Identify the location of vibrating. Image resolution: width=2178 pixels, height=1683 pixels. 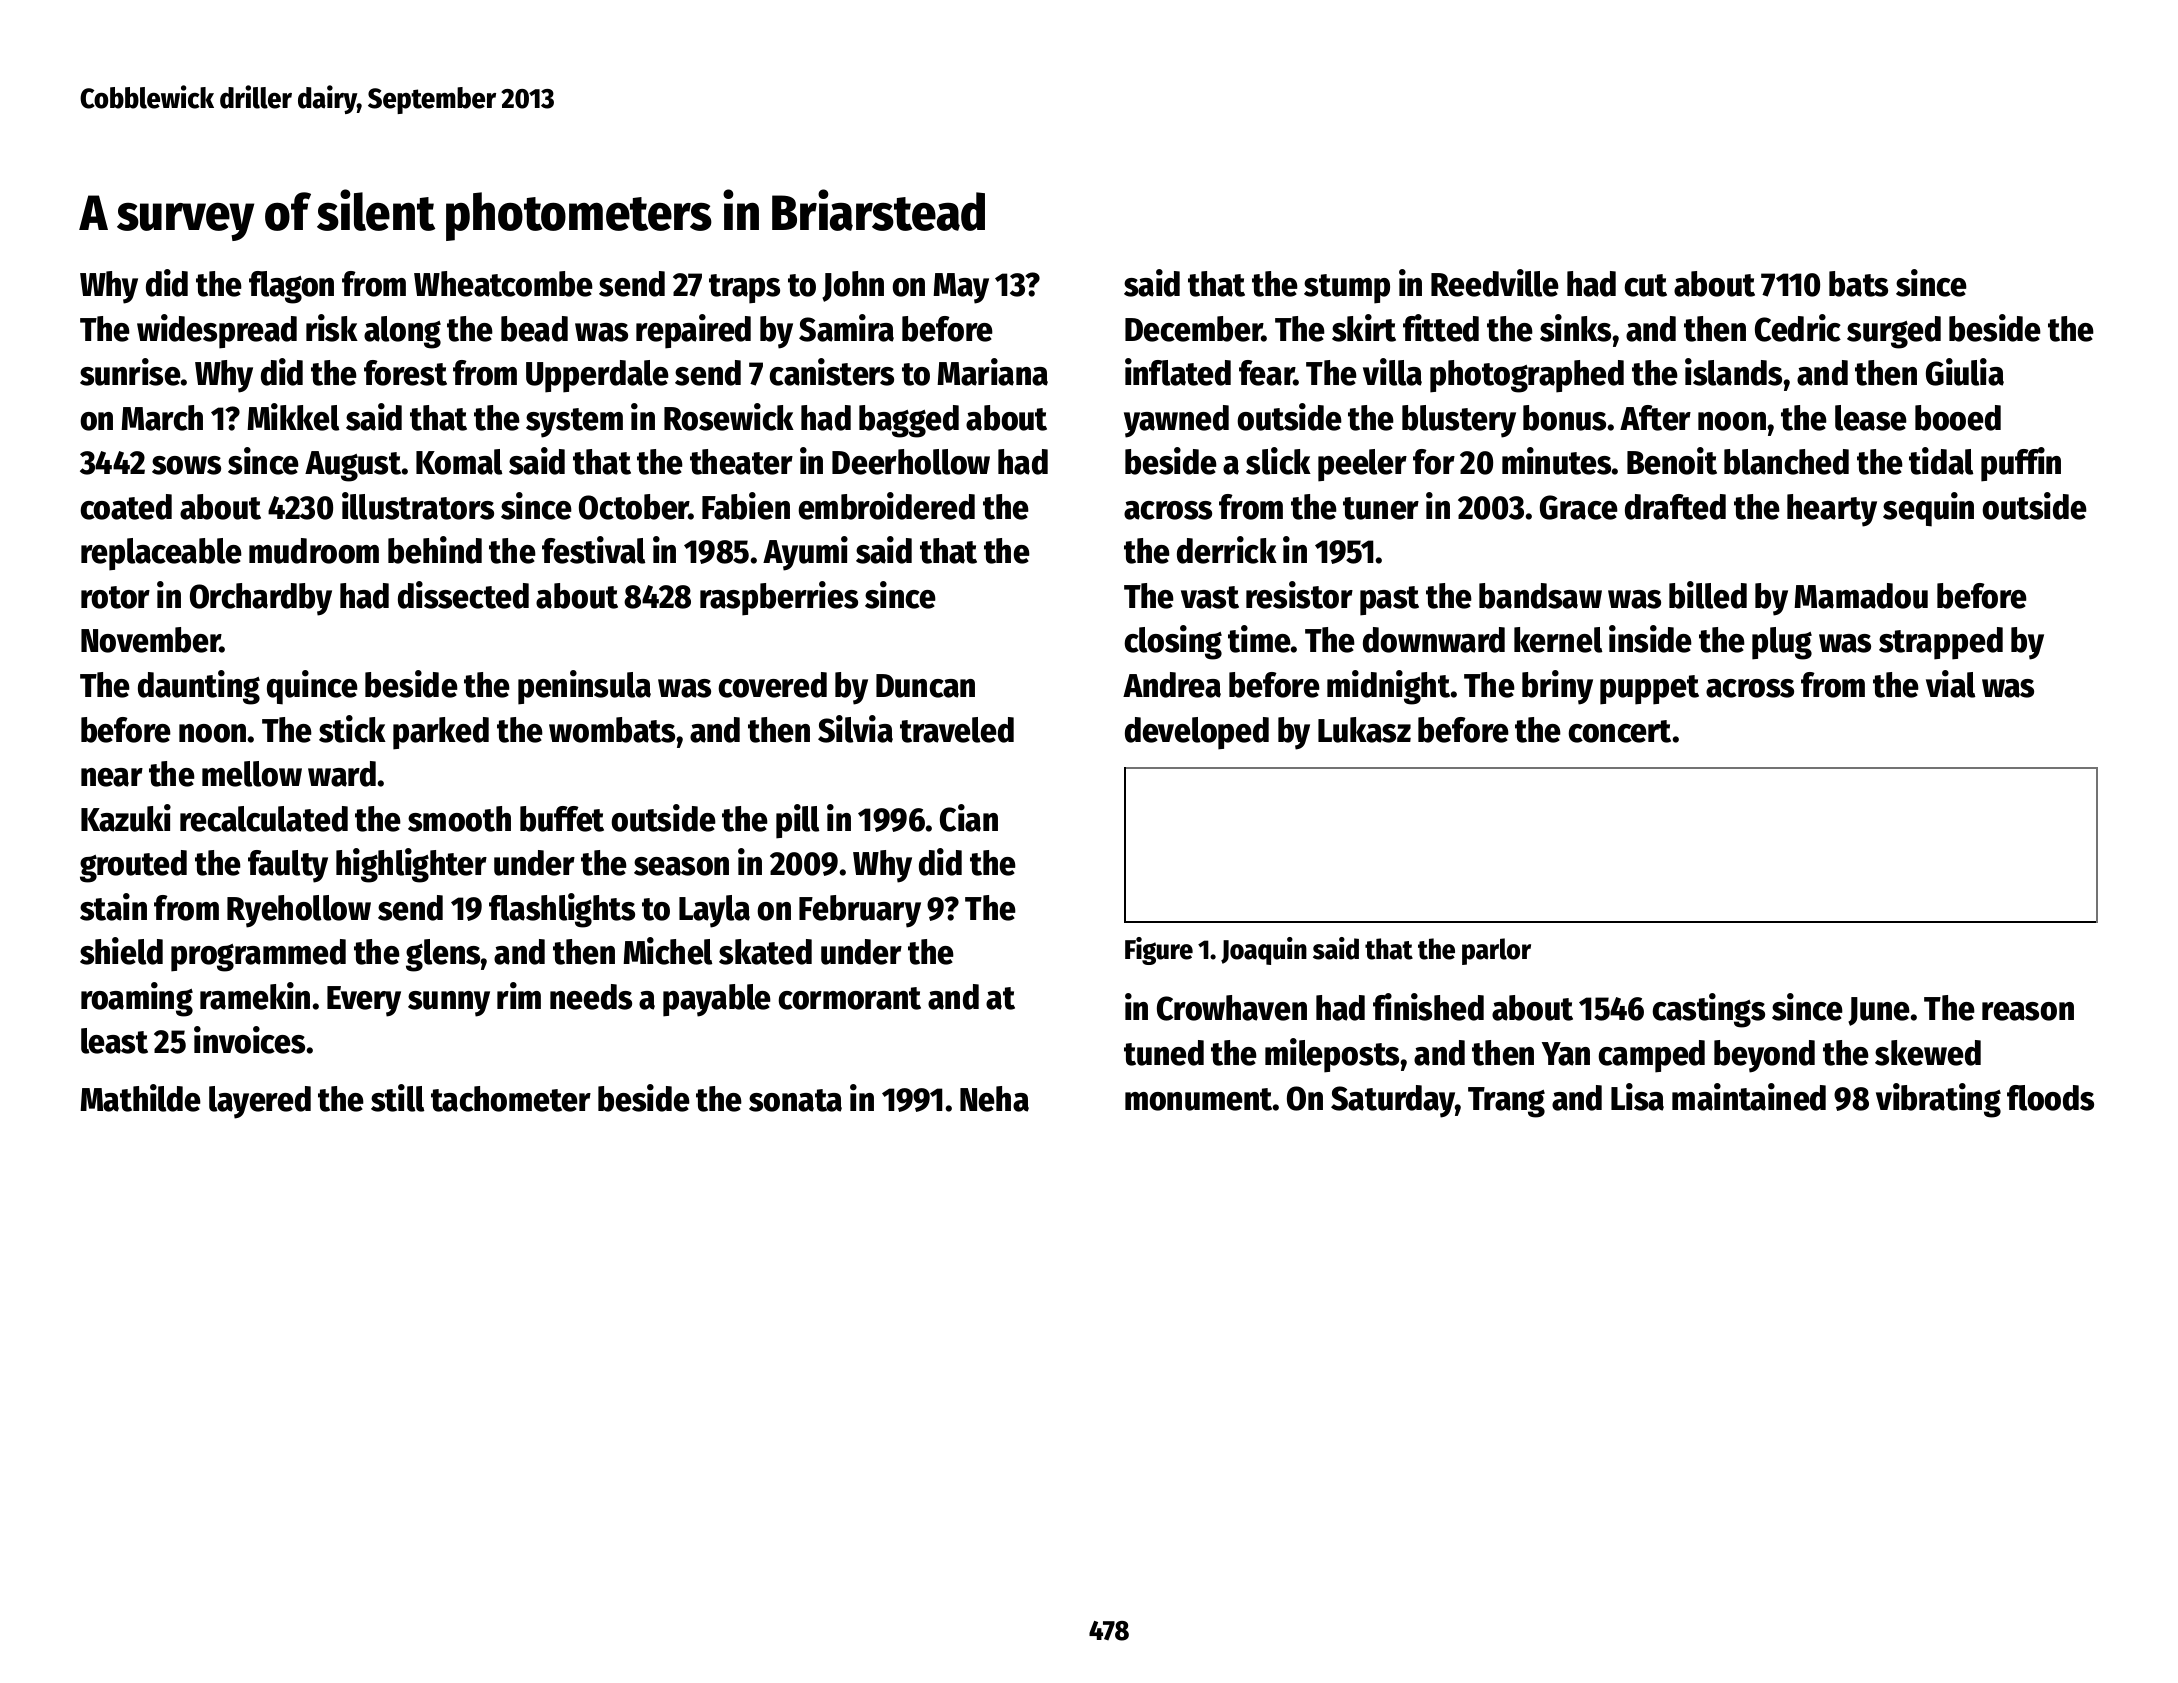
(1938, 1100).
